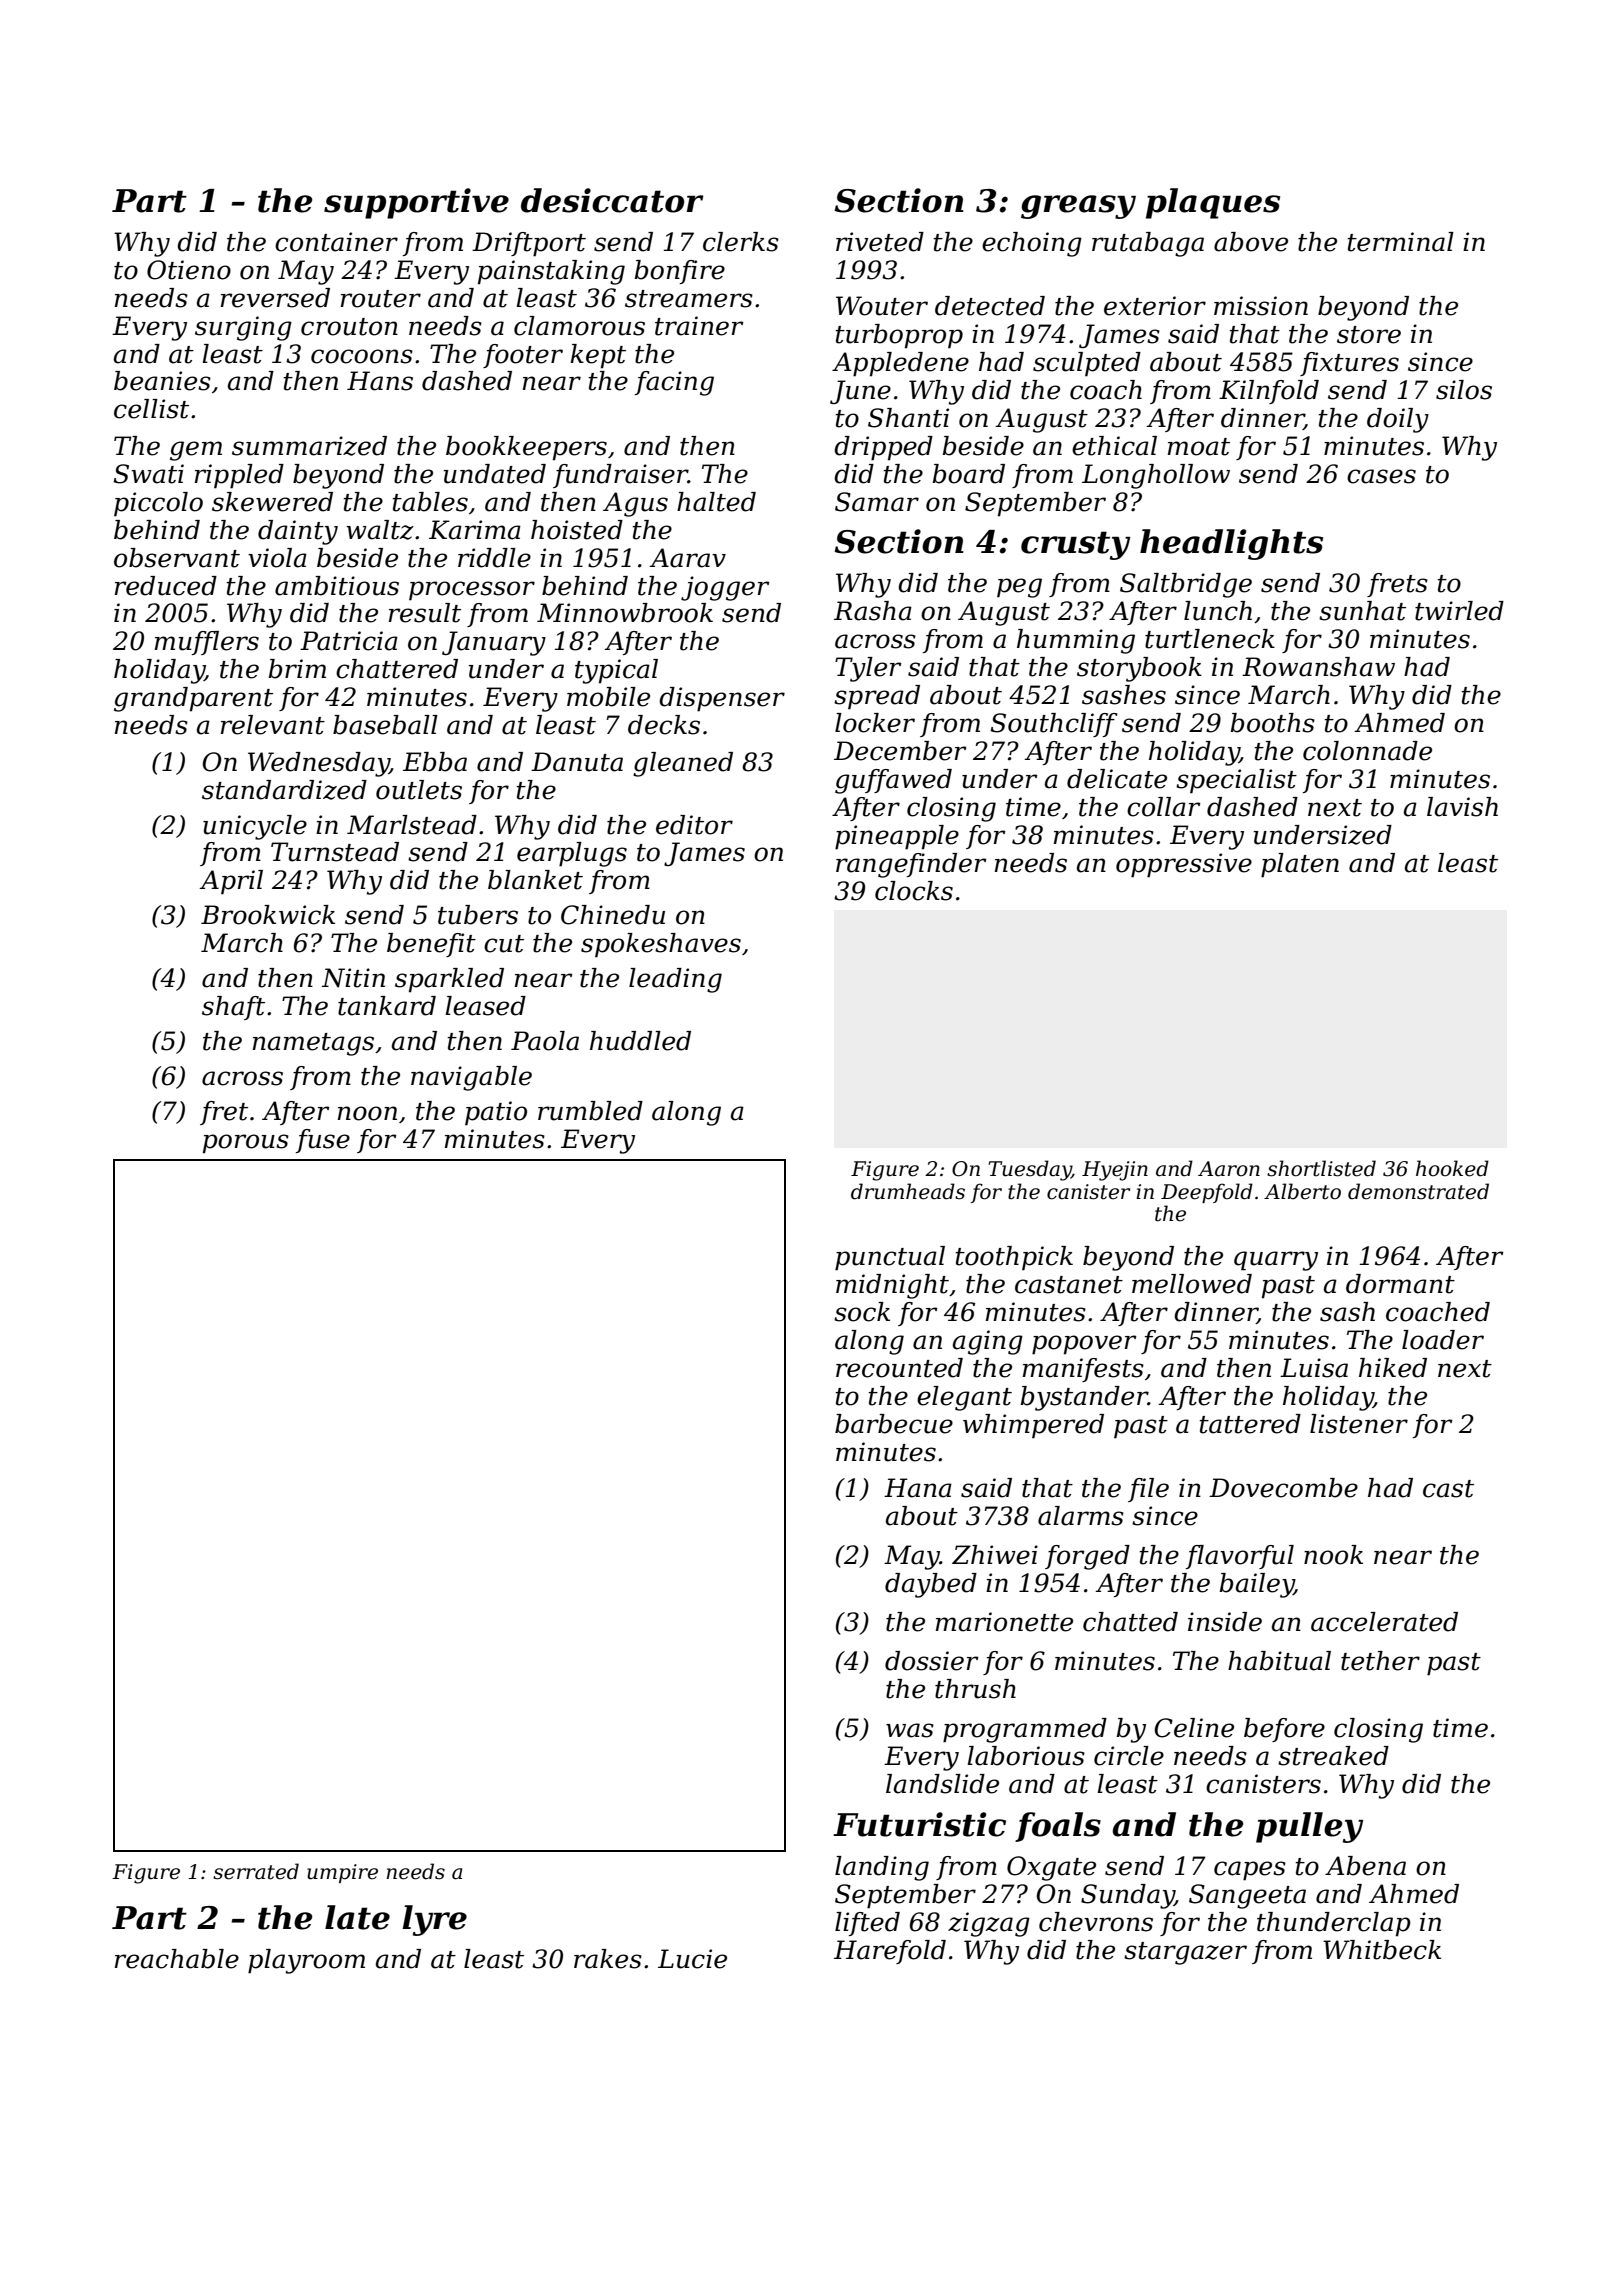 This page has width=1620, height=2292. I want to click on rumbled, so click(590, 1111).
